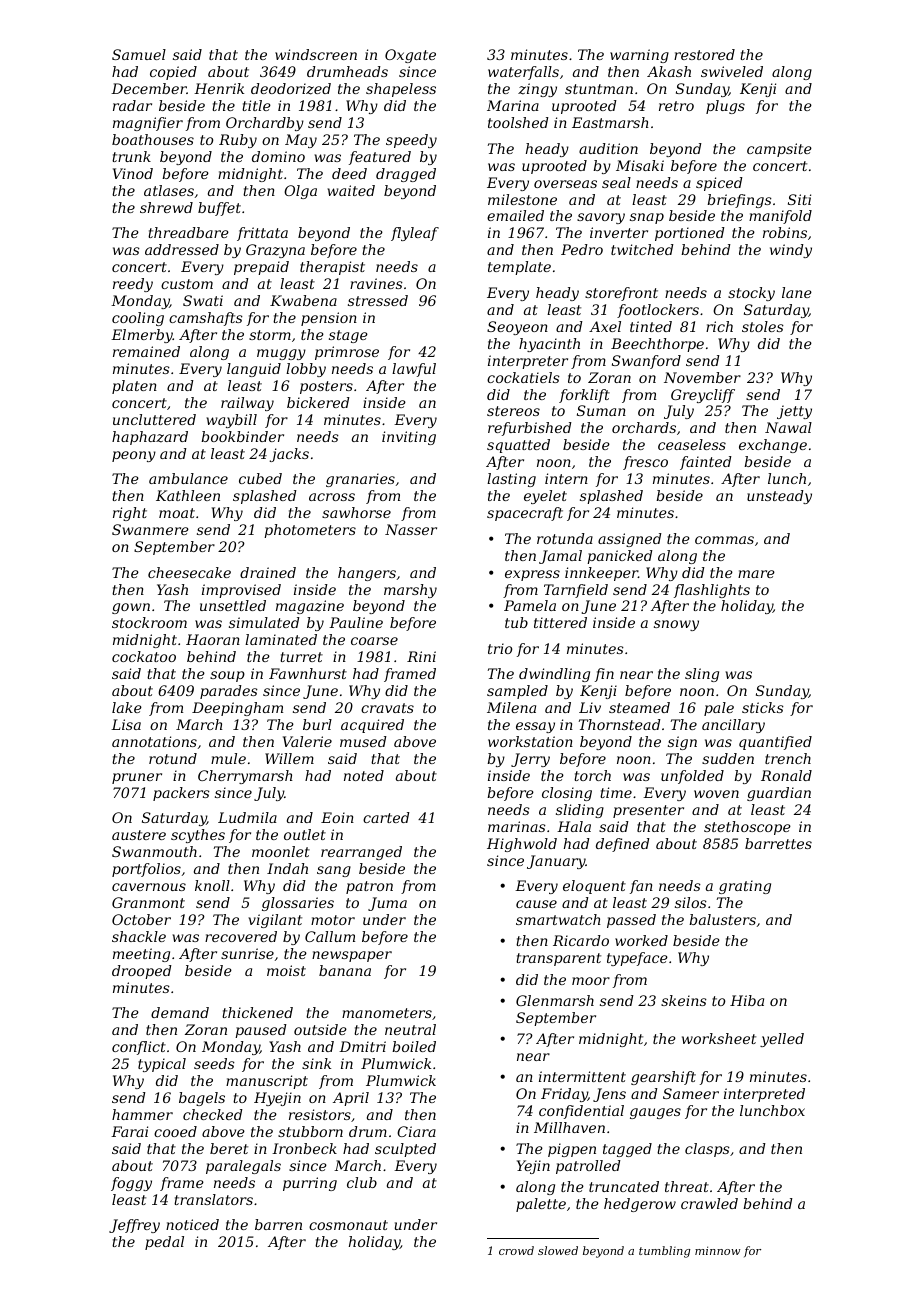 This page has height=1314, width=924. I want to click on essay, so click(535, 727).
